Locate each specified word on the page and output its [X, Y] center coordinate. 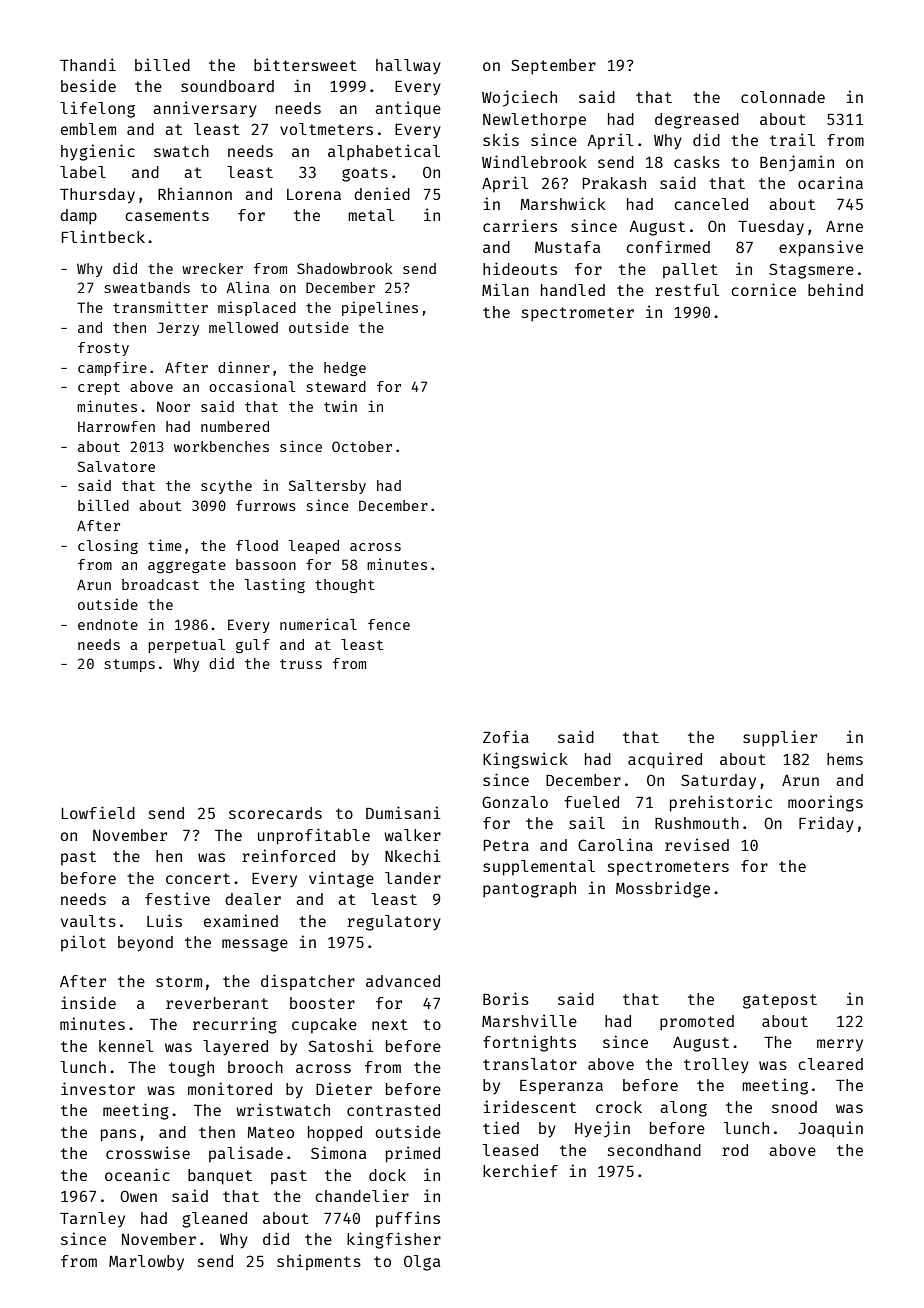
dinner [244, 367]
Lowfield [98, 812]
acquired [665, 760]
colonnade [783, 97]
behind [835, 289]
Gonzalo [515, 802]
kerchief [520, 1170]
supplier [780, 738]
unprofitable [314, 836]
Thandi [88, 64]
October [362, 446]
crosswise [148, 1152]
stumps [130, 665]
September [553, 67]
